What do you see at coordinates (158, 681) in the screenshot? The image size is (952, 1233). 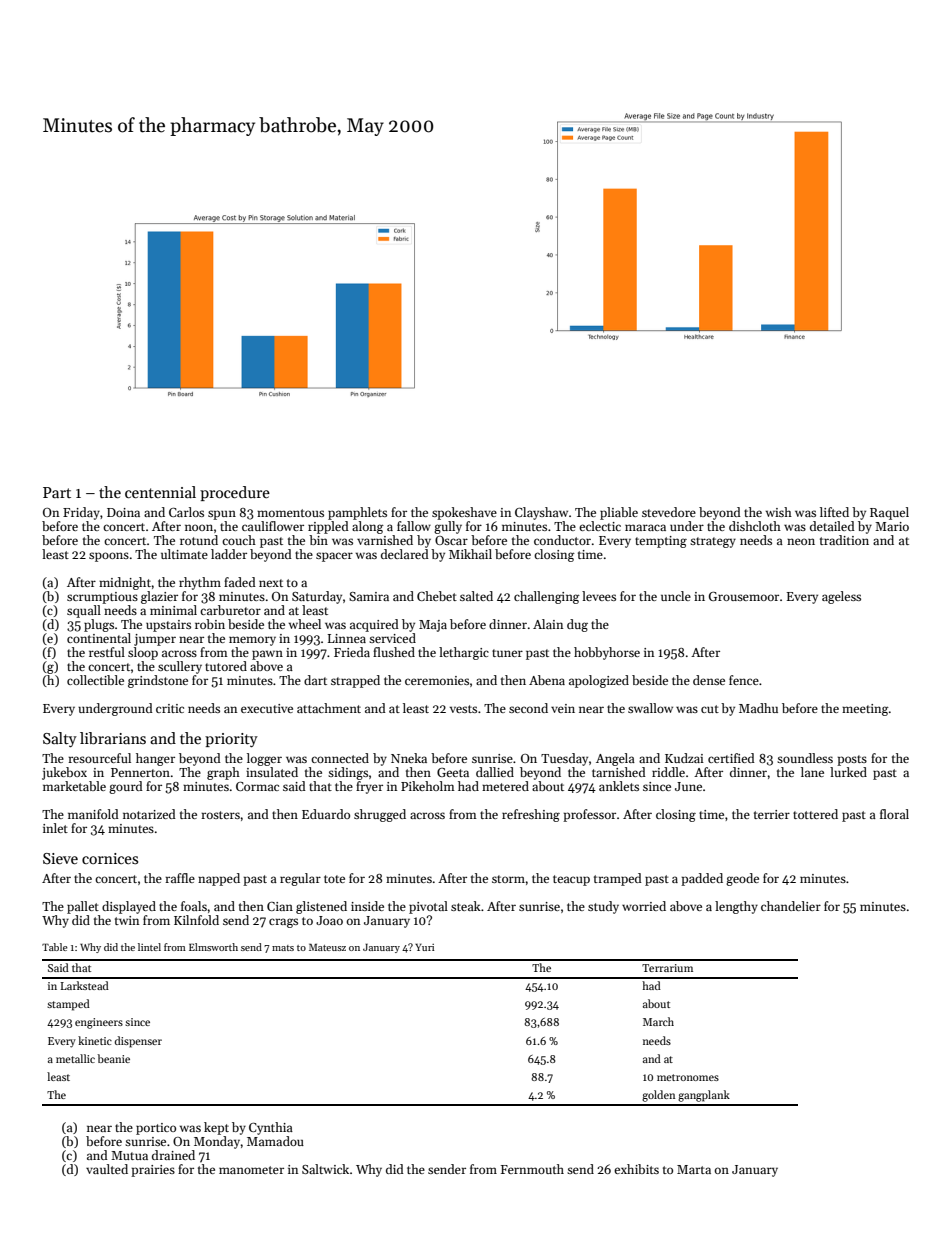 I see `grindstone` at bounding box center [158, 681].
